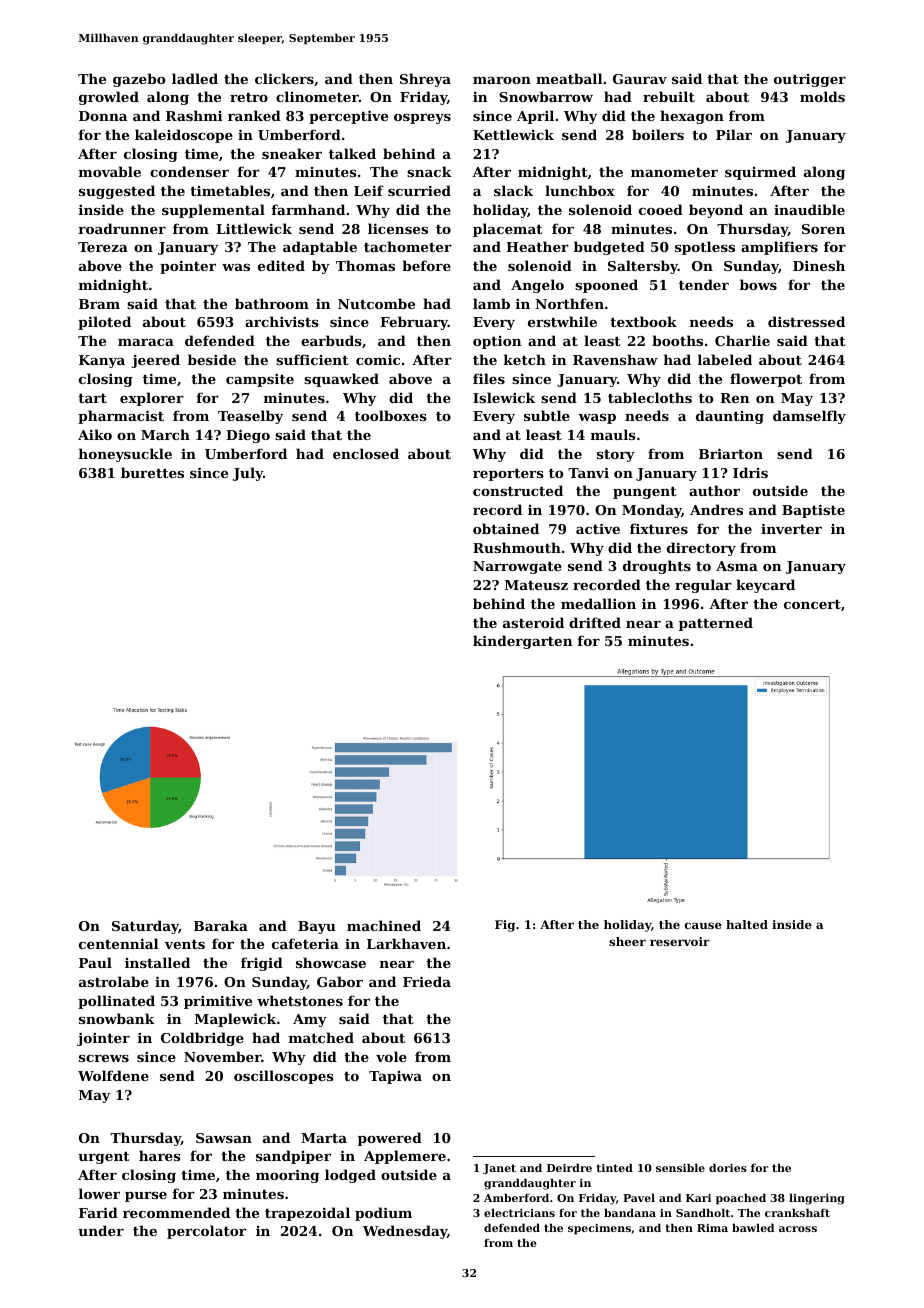 This screenshot has height=1308, width=924. What do you see at coordinates (522, 642) in the screenshot?
I see `kindergarten` at bounding box center [522, 642].
